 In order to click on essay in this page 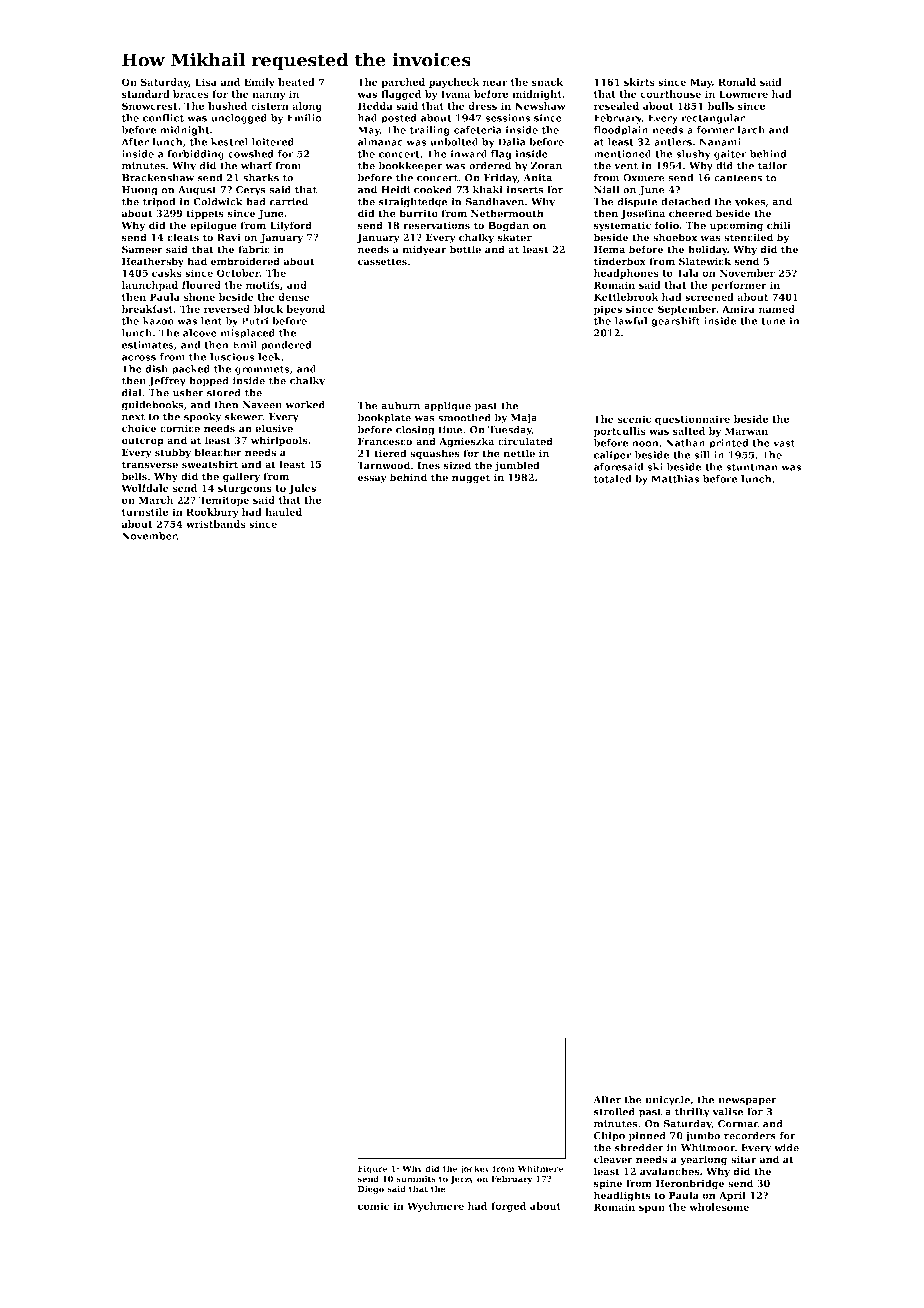, I will do `click(372, 479)`.
